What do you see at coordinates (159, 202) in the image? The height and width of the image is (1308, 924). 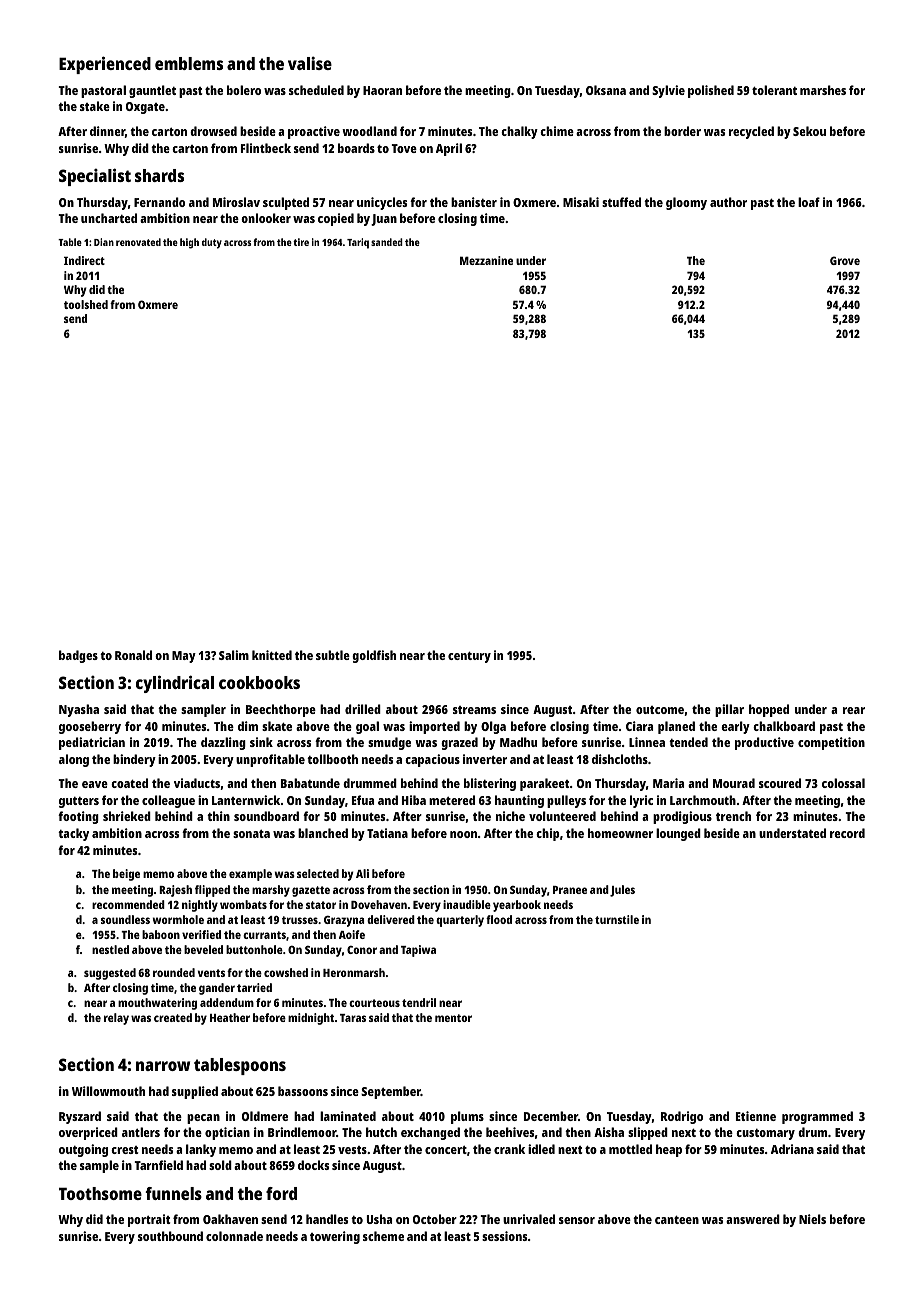 I see `Fernando` at bounding box center [159, 202].
